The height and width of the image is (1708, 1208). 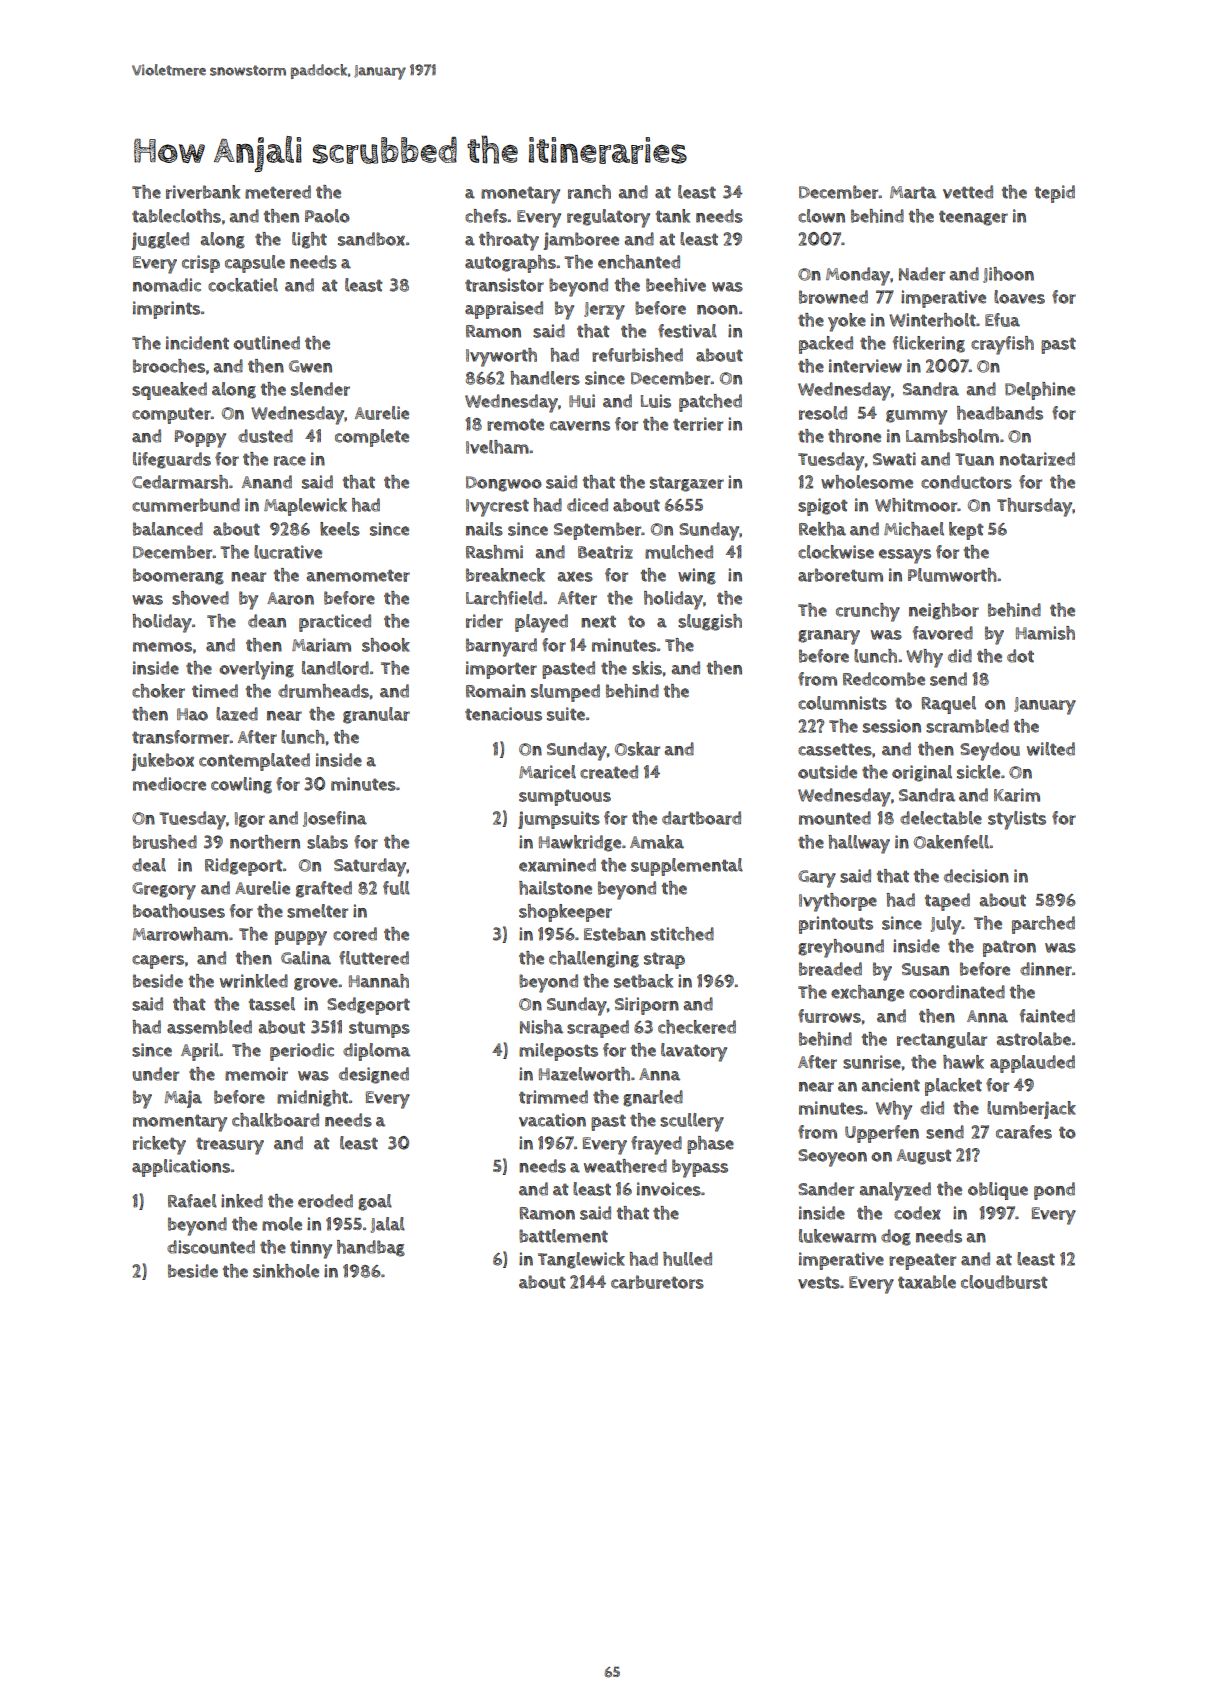 What do you see at coordinates (838, 902) in the image?
I see `Ivythorpe` at bounding box center [838, 902].
